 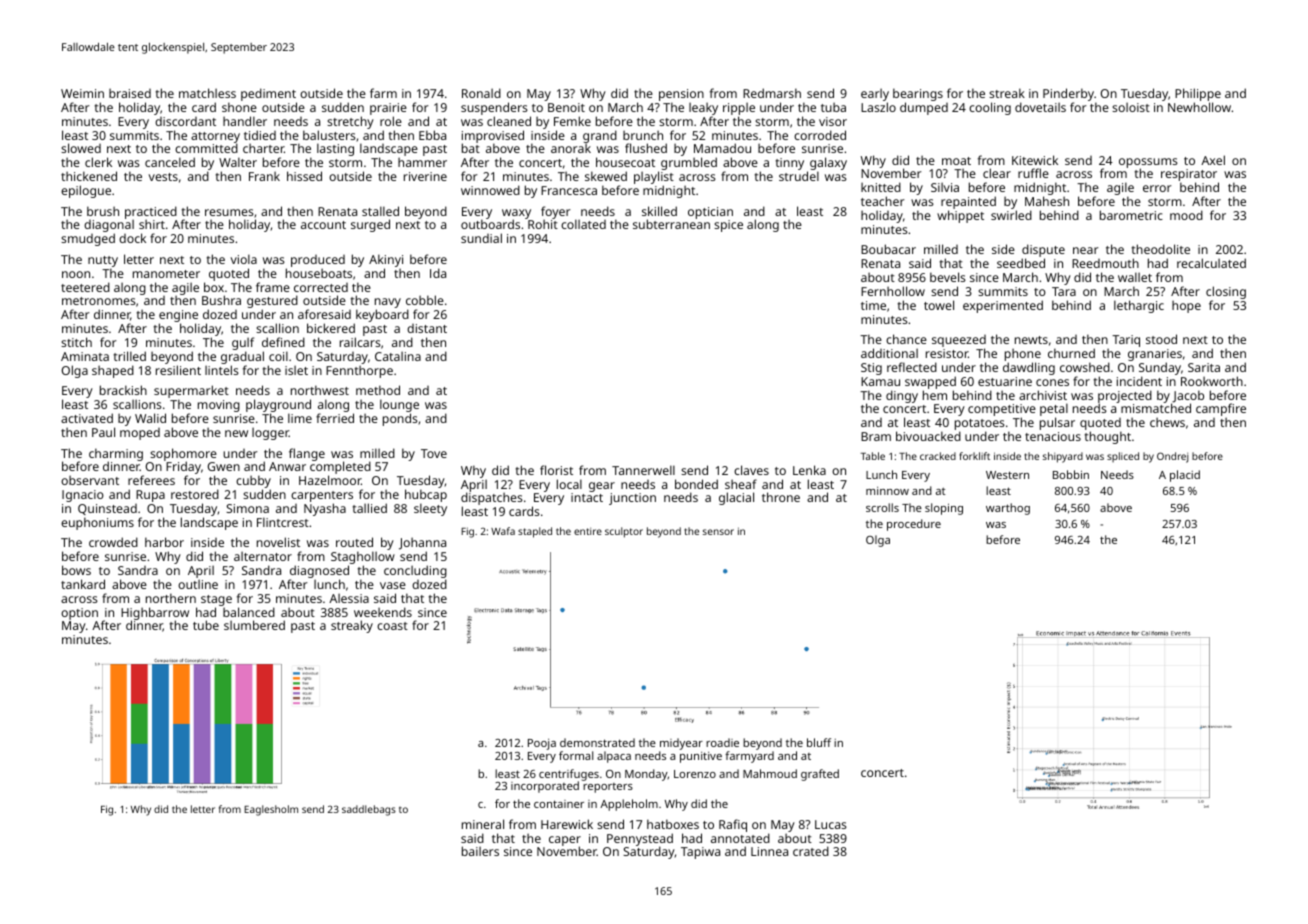 What do you see at coordinates (893, 291) in the image?
I see `Fernhollow` at bounding box center [893, 291].
